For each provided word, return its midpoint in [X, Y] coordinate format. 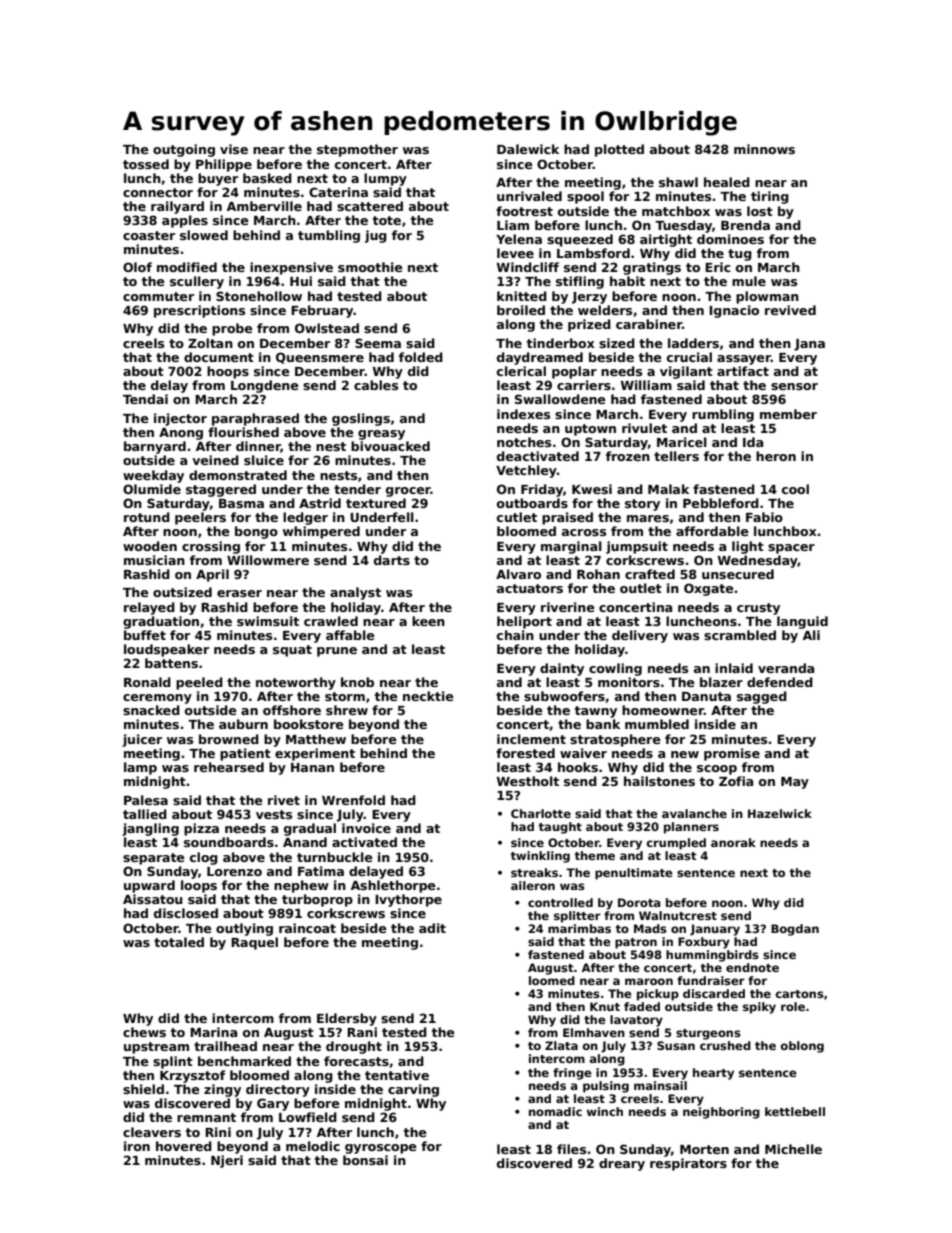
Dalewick [528, 149]
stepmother [357, 150]
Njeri [227, 1161]
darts [392, 560]
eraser [239, 593]
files [571, 1149]
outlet [641, 588]
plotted [619, 150]
